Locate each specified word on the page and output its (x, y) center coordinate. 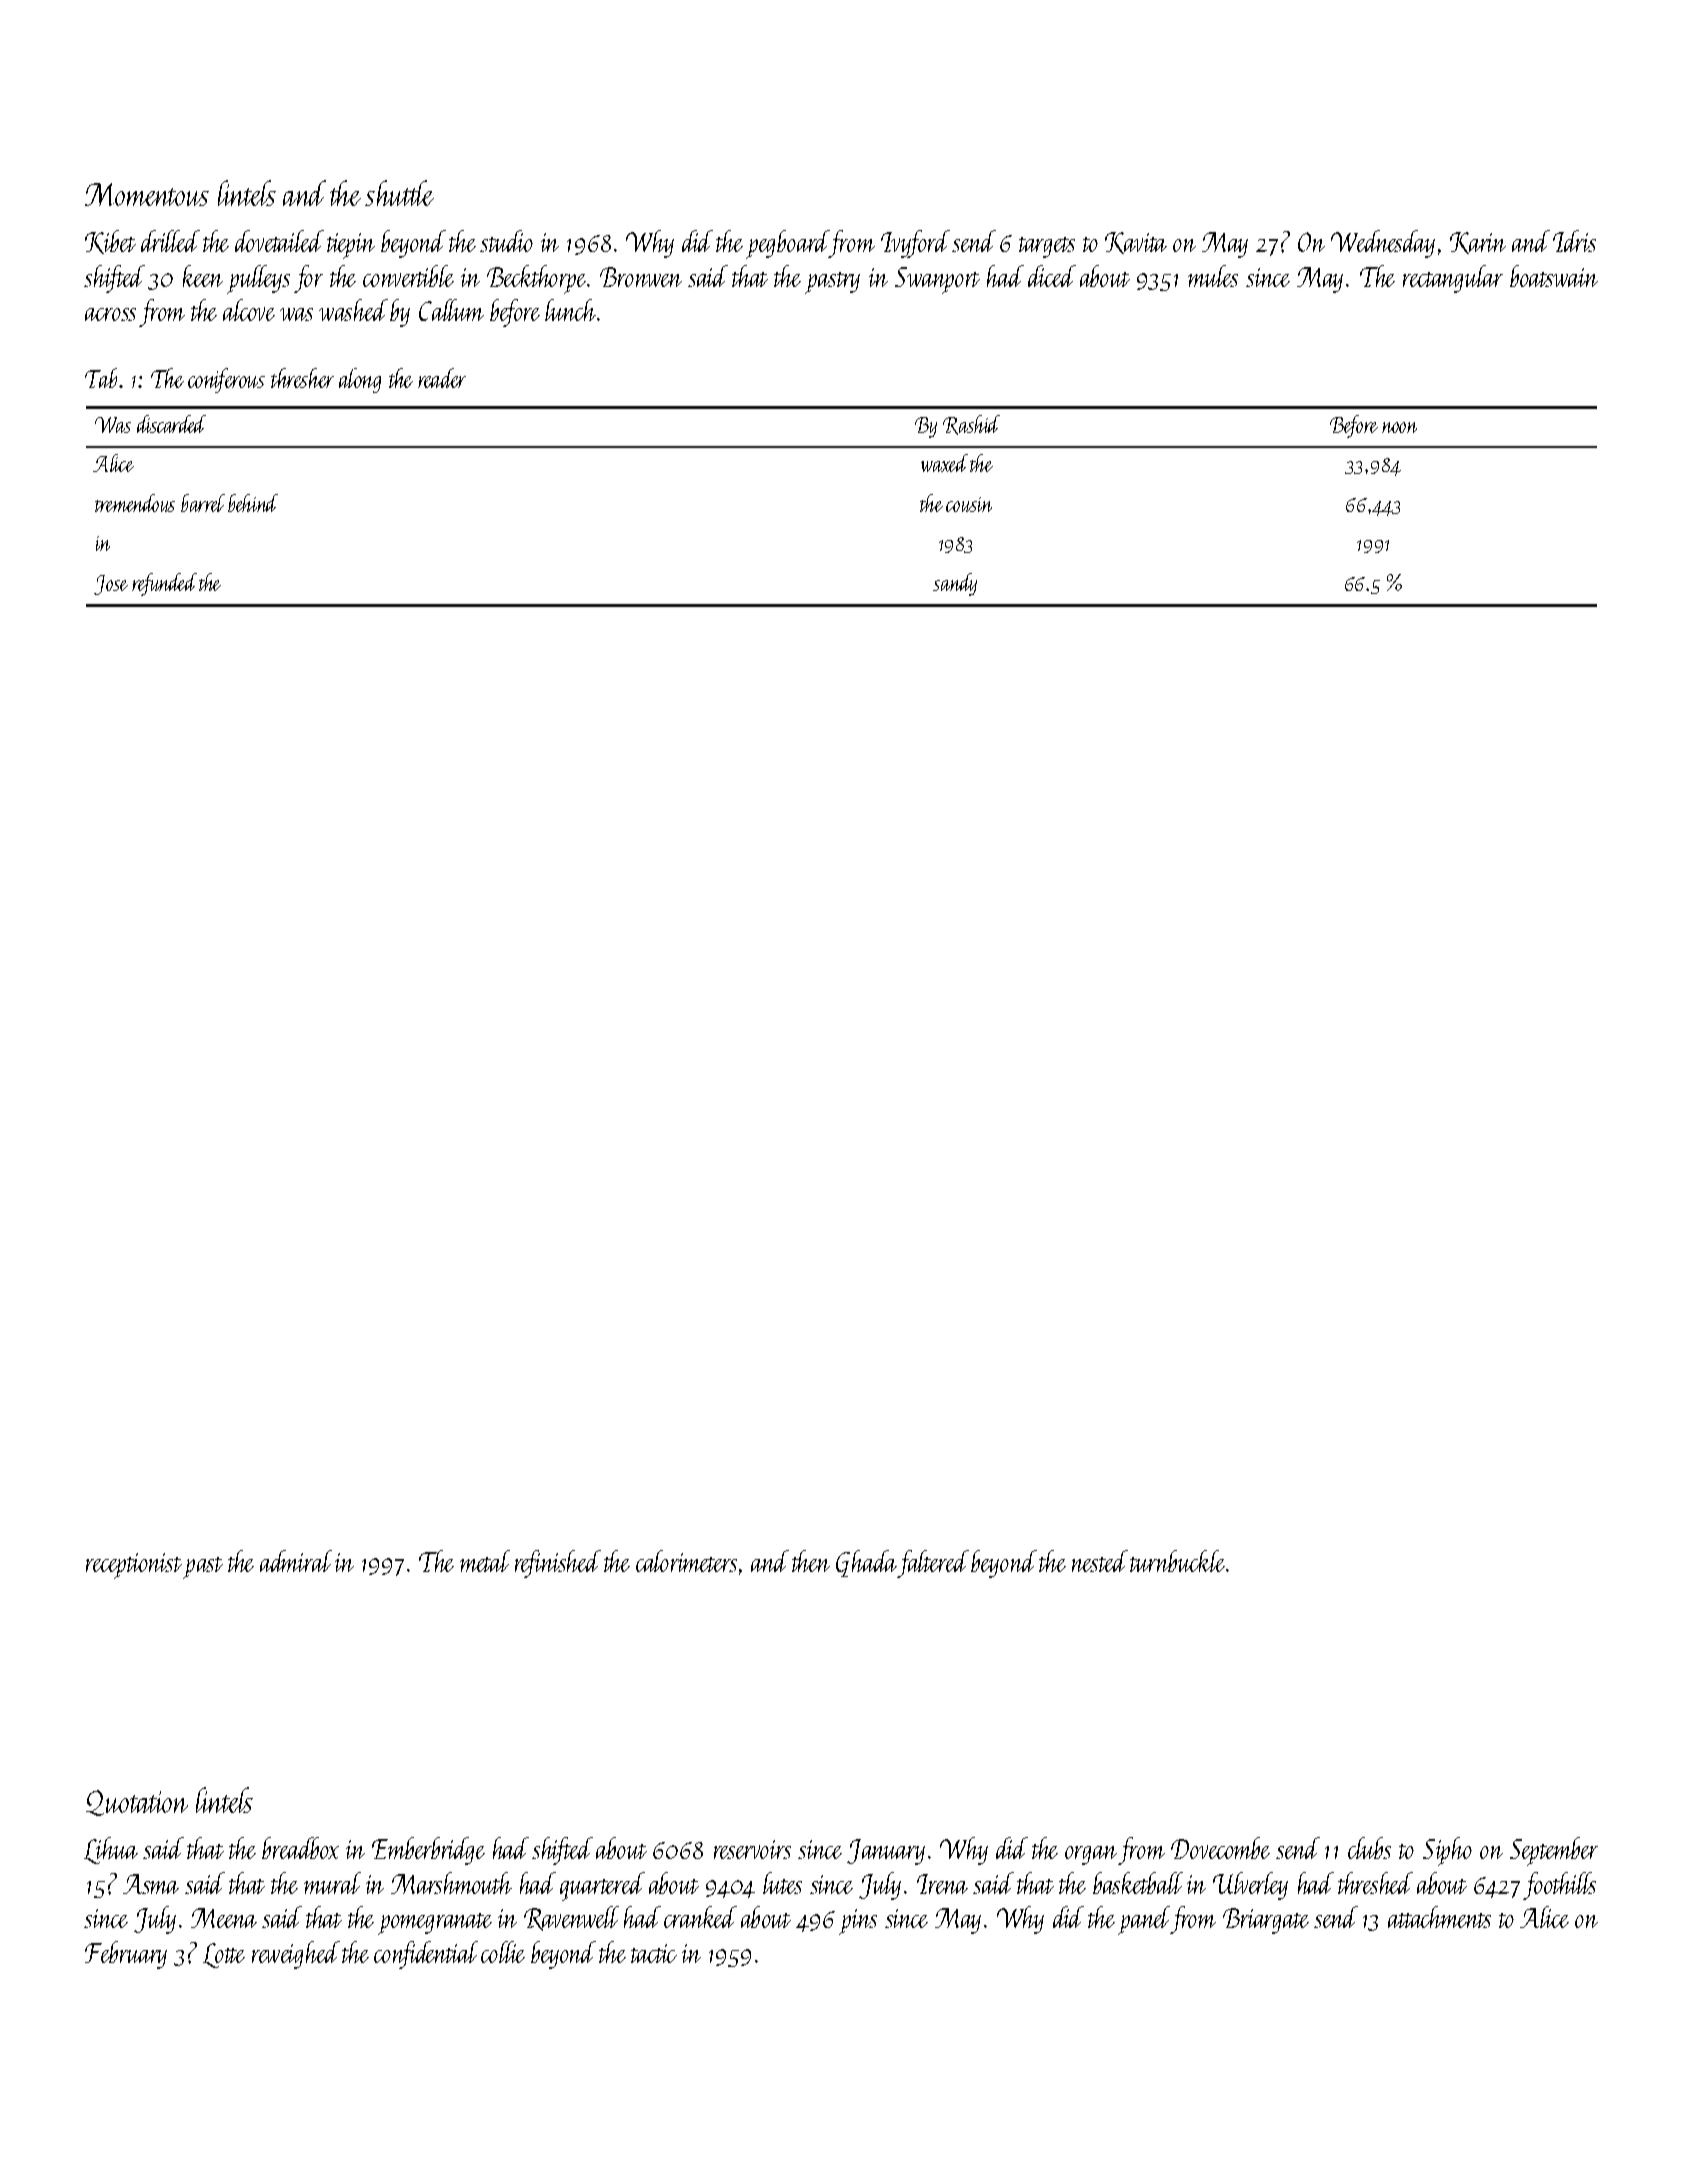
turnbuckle (1177, 1561)
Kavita (1136, 243)
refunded (164, 584)
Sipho (1447, 1851)
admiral (296, 1561)
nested (1100, 1561)
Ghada (867, 1564)
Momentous (147, 194)
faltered (933, 1564)
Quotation (137, 1803)
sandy (955, 584)
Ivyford (915, 244)
